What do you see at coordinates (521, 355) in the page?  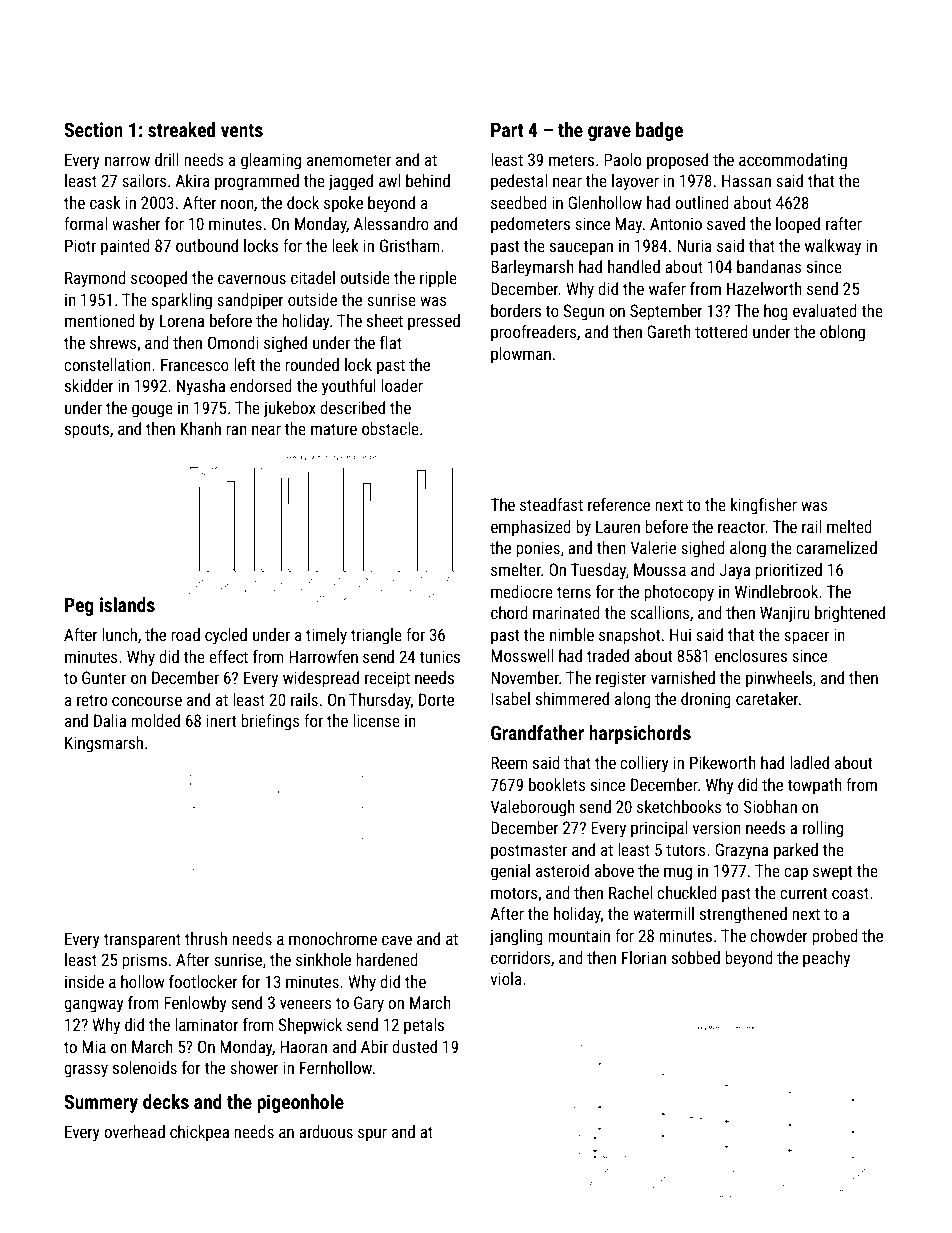 I see `plowman` at bounding box center [521, 355].
